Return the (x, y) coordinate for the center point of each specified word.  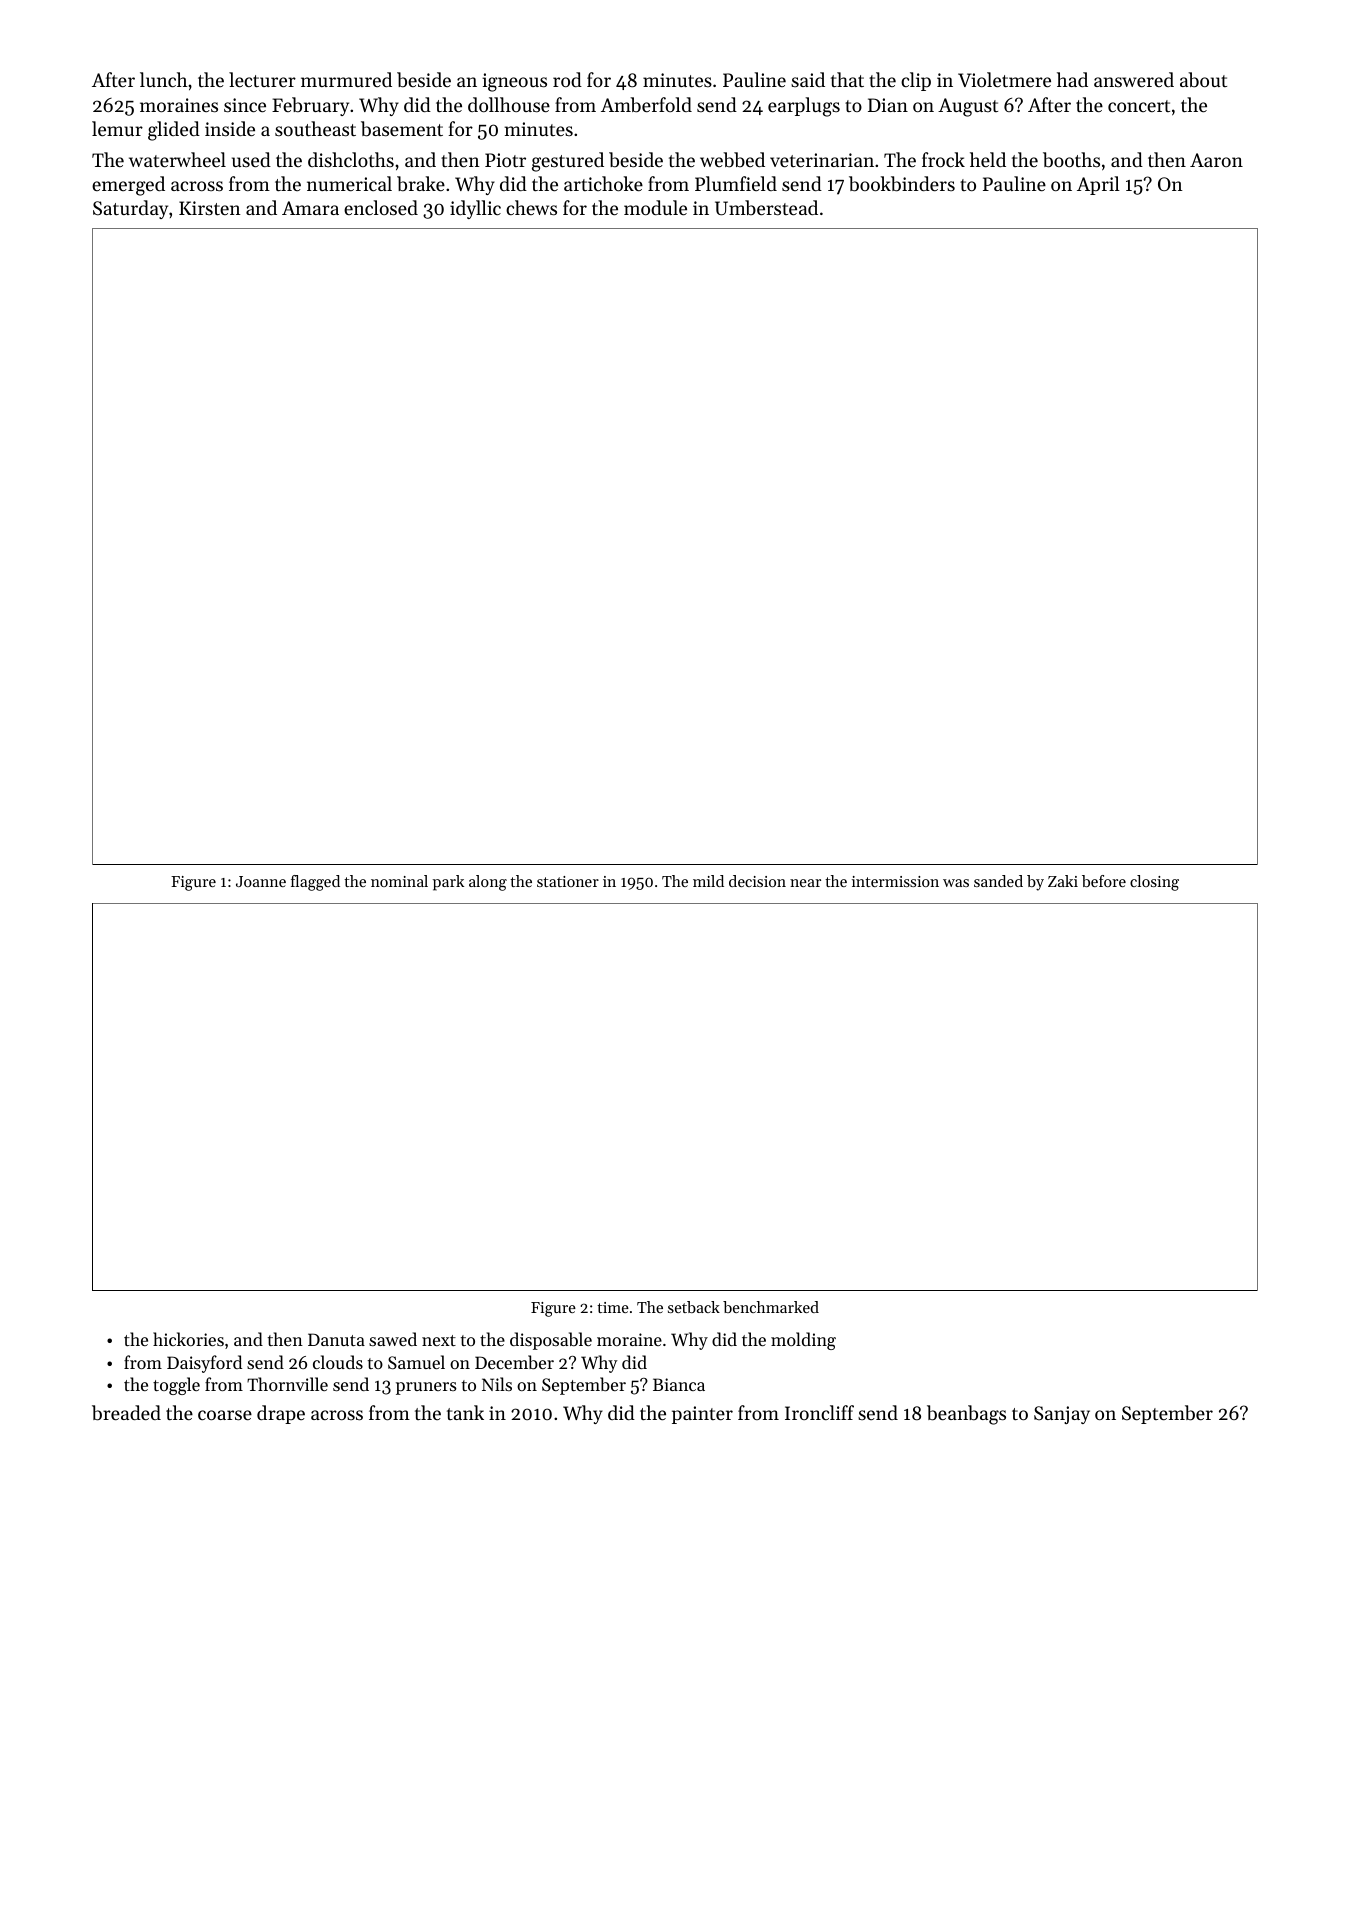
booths (1071, 160)
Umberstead (766, 207)
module (655, 207)
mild (708, 881)
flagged (315, 883)
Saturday (130, 209)
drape (281, 1414)
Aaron (1216, 160)
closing (1154, 883)
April (1098, 185)
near (805, 883)
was (956, 883)
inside (230, 128)
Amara (310, 208)
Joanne (261, 881)
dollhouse (509, 104)
